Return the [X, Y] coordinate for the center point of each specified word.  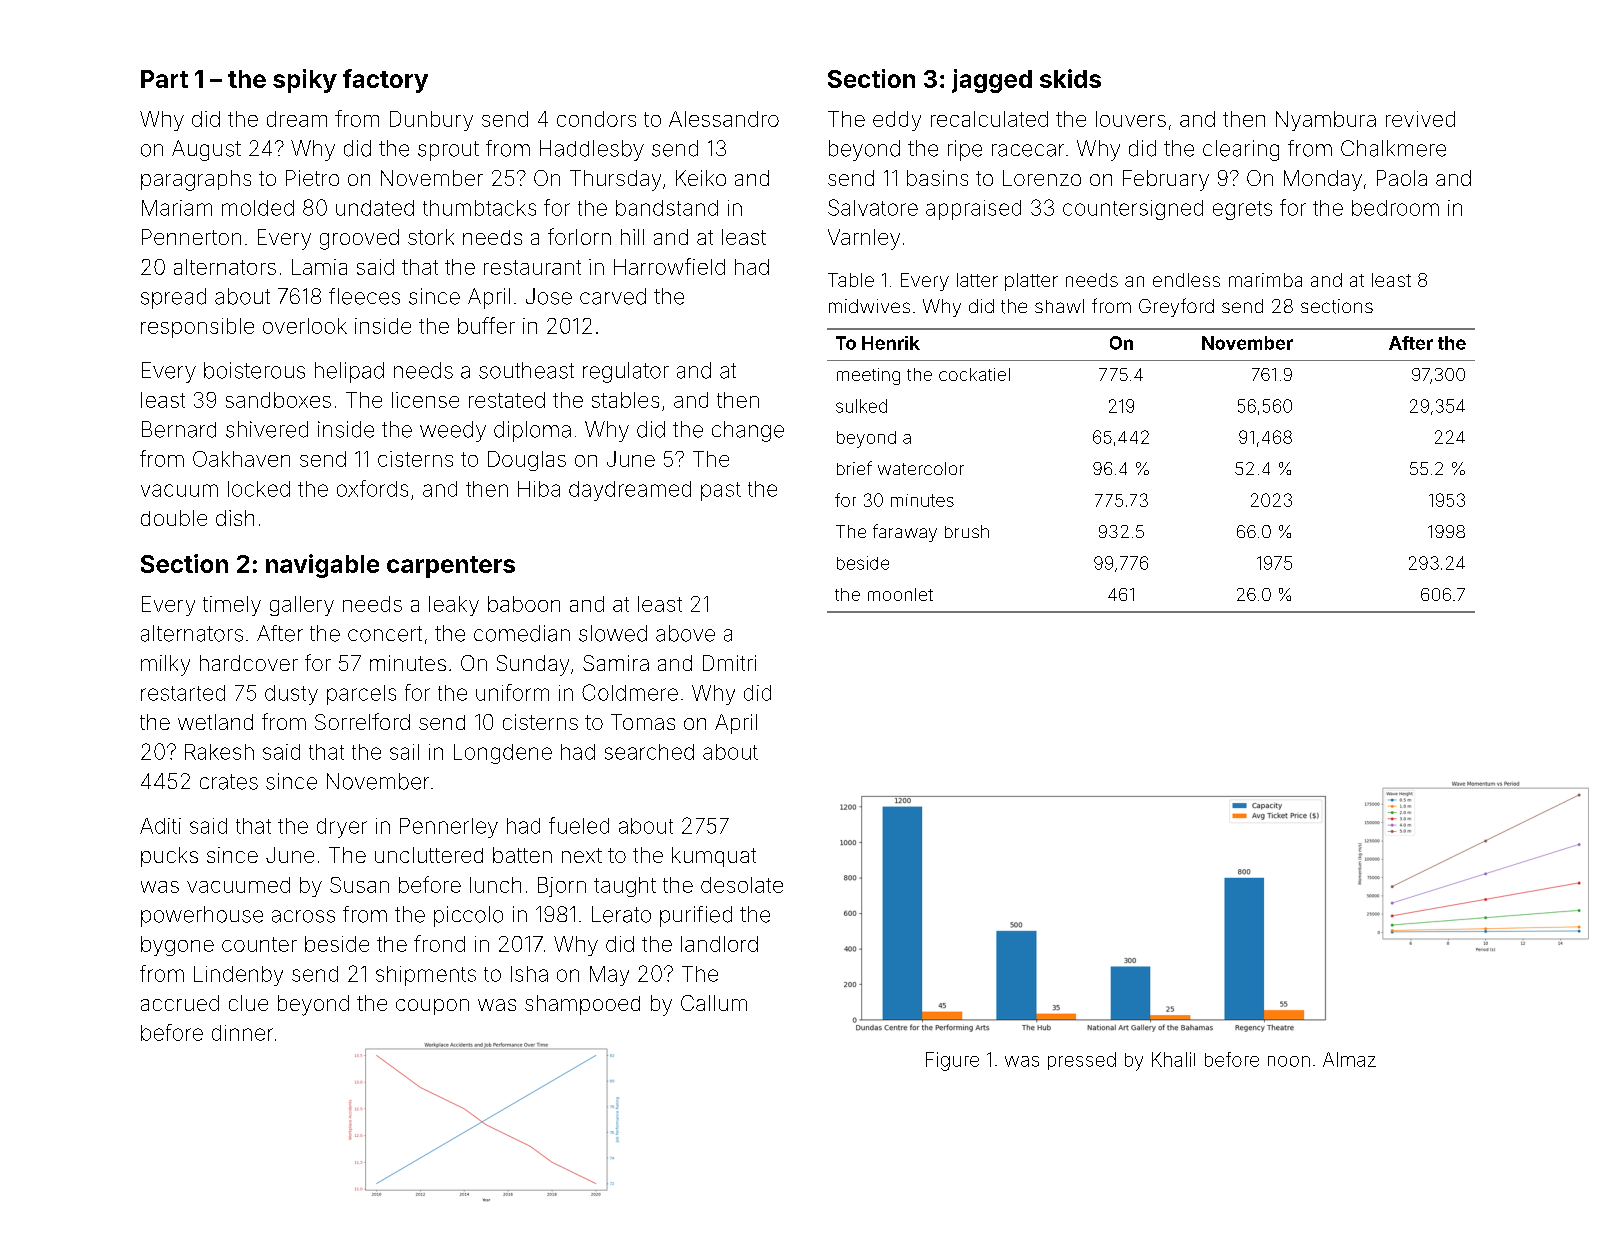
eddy [897, 121]
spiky [305, 81]
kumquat [714, 857]
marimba [1265, 280]
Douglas [527, 461]
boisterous [254, 370]
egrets [1242, 210]
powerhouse [202, 916]
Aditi [160, 826]
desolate [742, 885]
